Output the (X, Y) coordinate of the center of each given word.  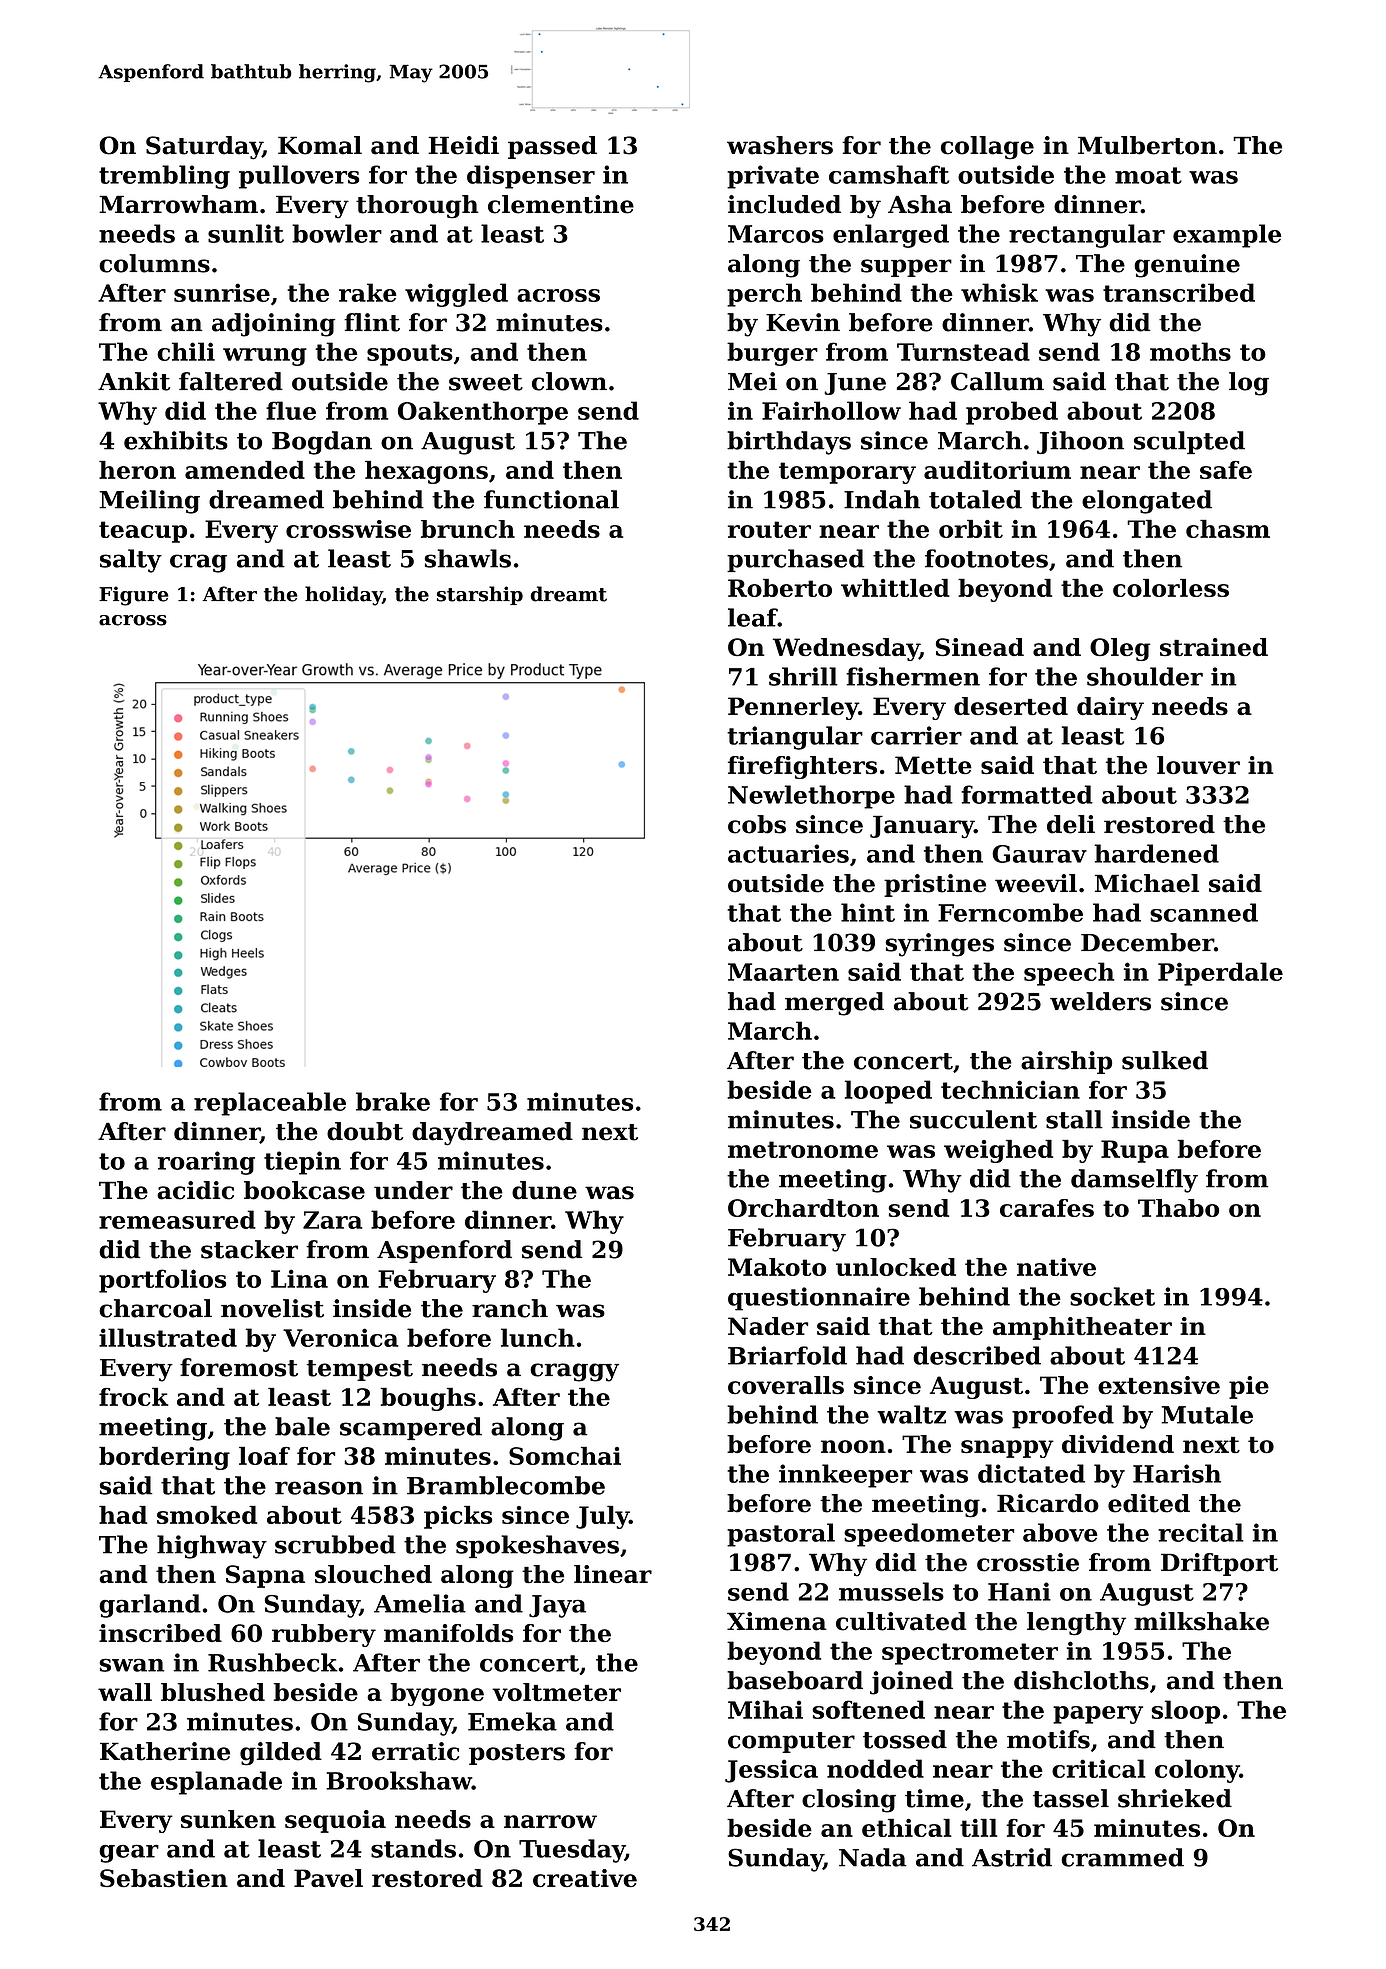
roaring (206, 1163)
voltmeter (556, 1692)
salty (131, 561)
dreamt (569, 594)
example (1227, 236)
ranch (510, 1308)
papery (1098, 1715)
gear (129, 1854)
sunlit (246, 233)
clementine (561, 204)
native (1056, 1267)
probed (1012, 413)
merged (834, 1004)
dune (544, 1190)
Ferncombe (1010, 912)
